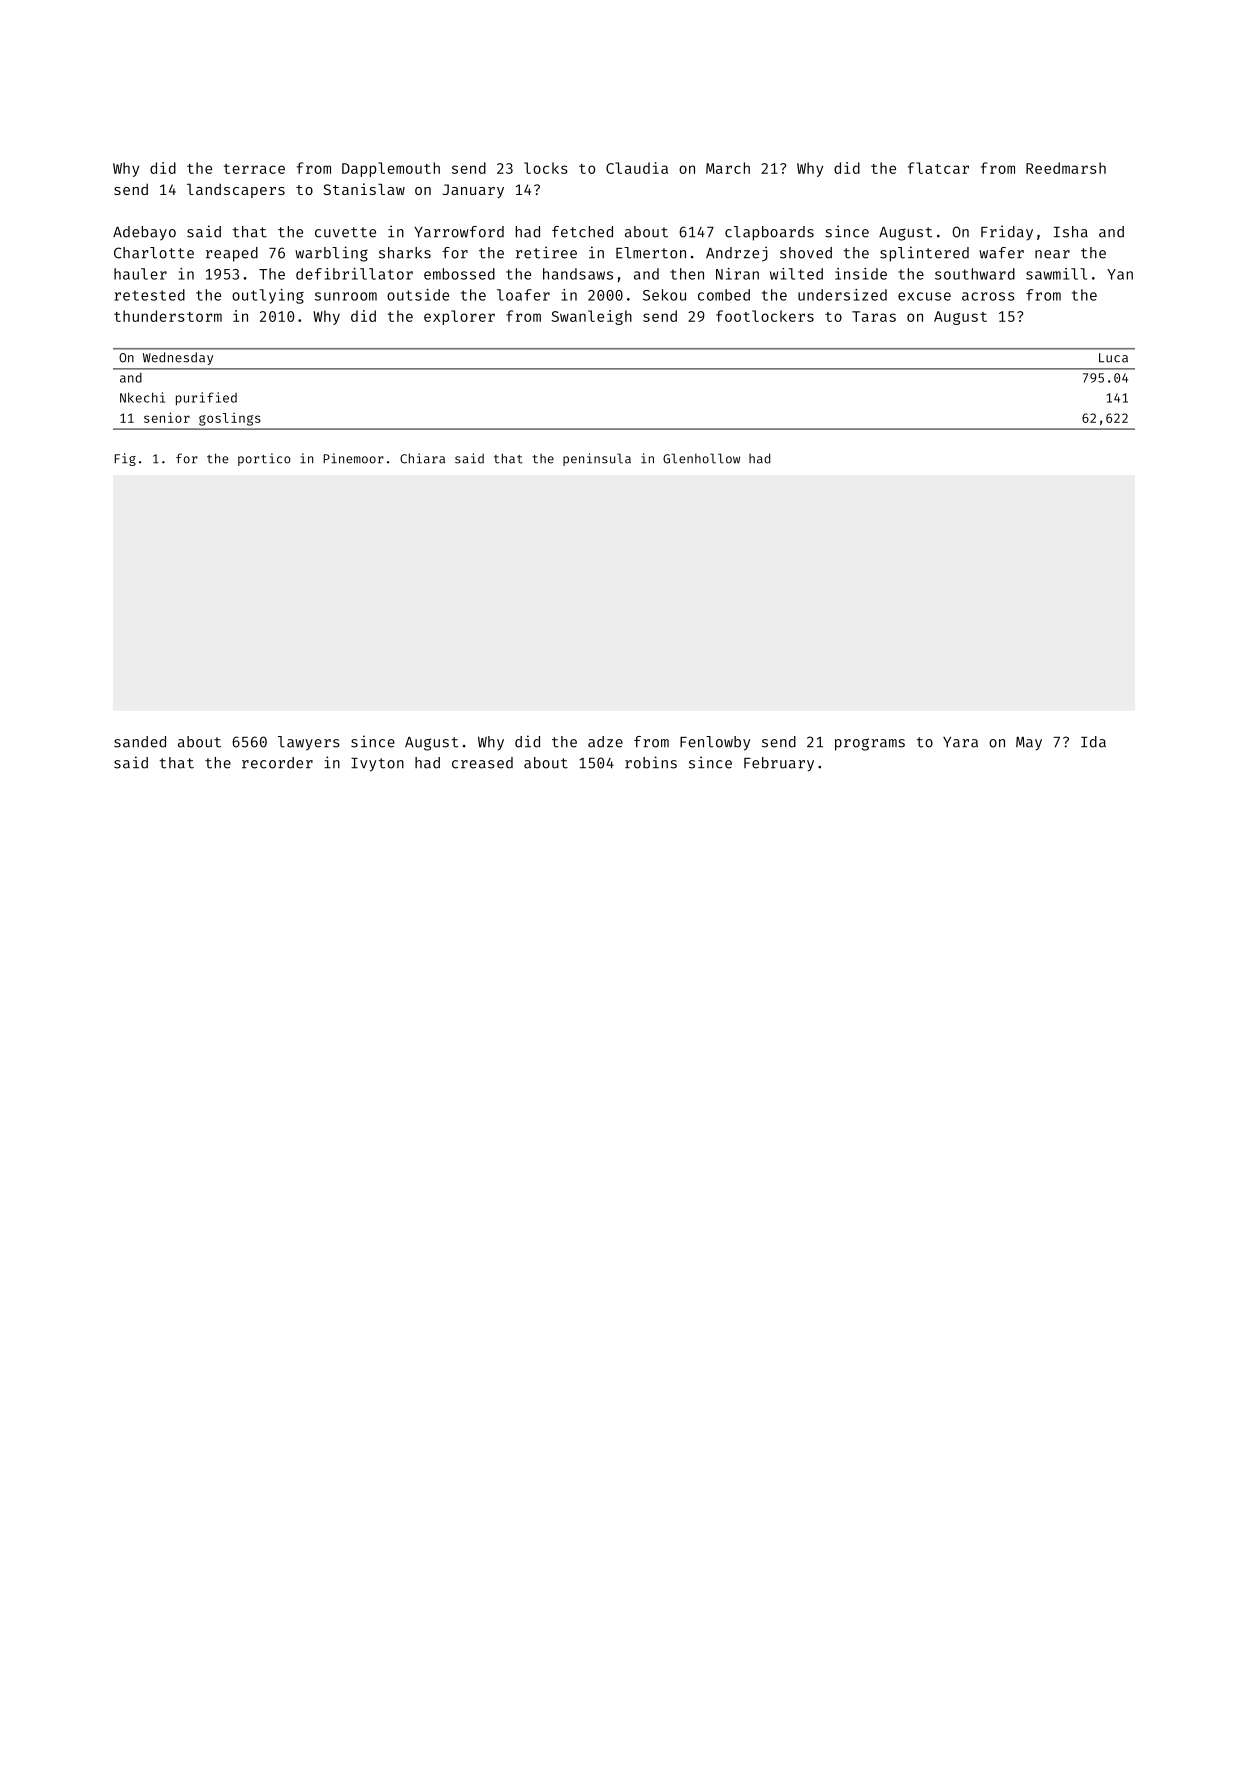 Image resolution: width=1248 pixels, height=1765 pixels. What do you see at coordinates (254, 169) in the page?
I see `terrace` at bounding box center [254, 169].
